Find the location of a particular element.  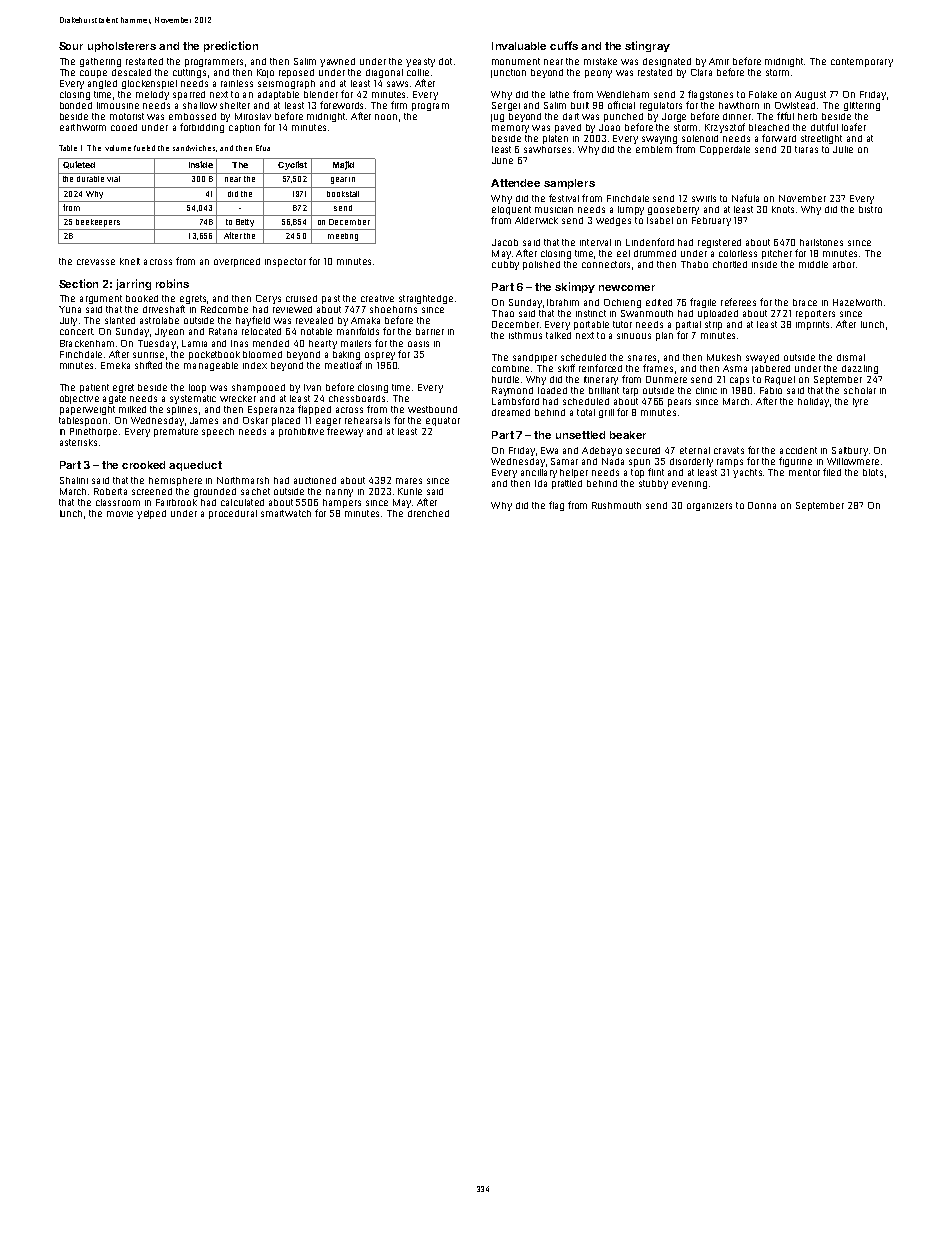

relocated is located at coordinates (261, 331).
